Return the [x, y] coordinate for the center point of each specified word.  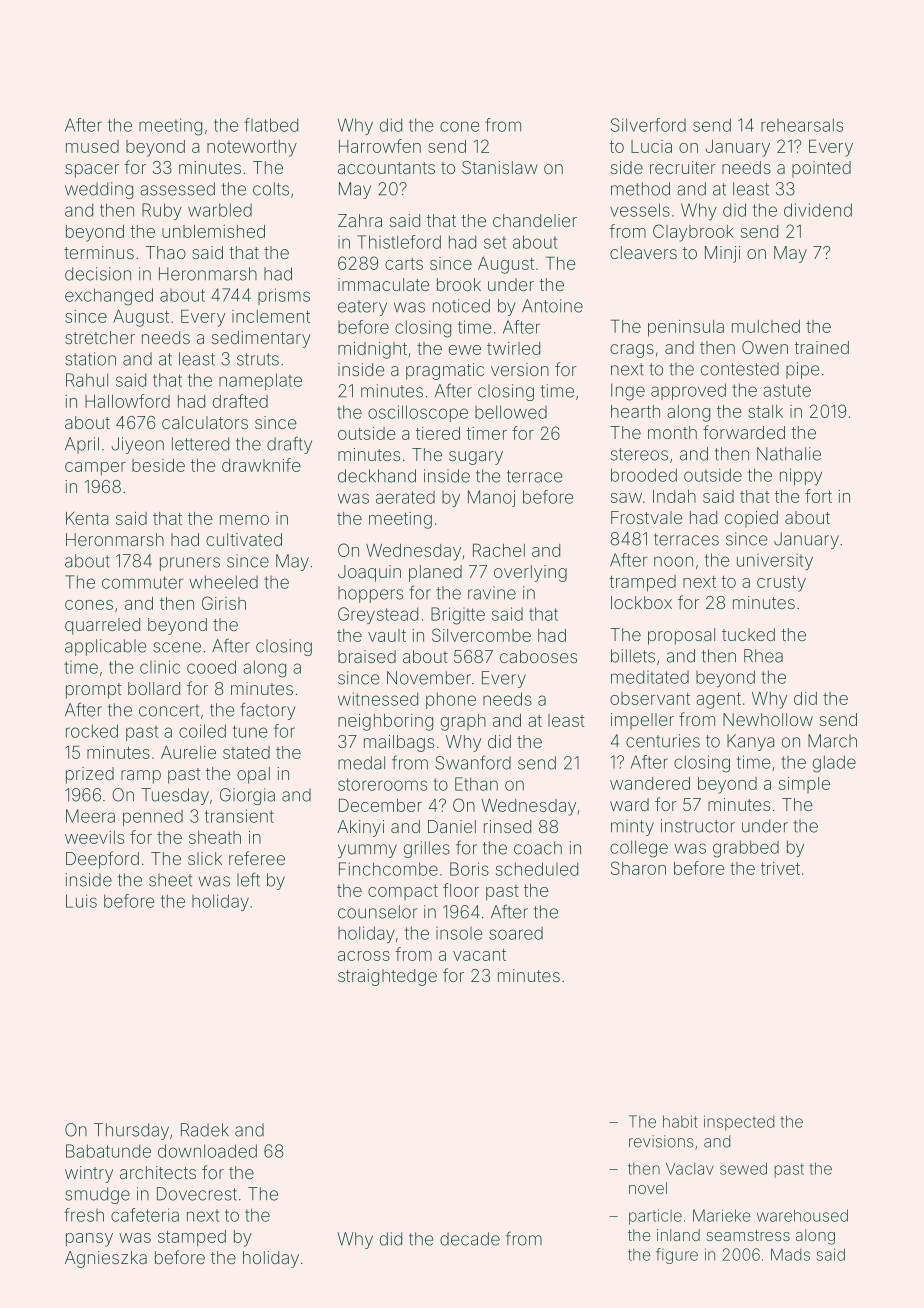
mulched [766, 326]
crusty [781, 584]
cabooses [538, 656]
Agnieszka [106, 1259]
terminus [99, 252]
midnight [372, 350]
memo [244, 520]
